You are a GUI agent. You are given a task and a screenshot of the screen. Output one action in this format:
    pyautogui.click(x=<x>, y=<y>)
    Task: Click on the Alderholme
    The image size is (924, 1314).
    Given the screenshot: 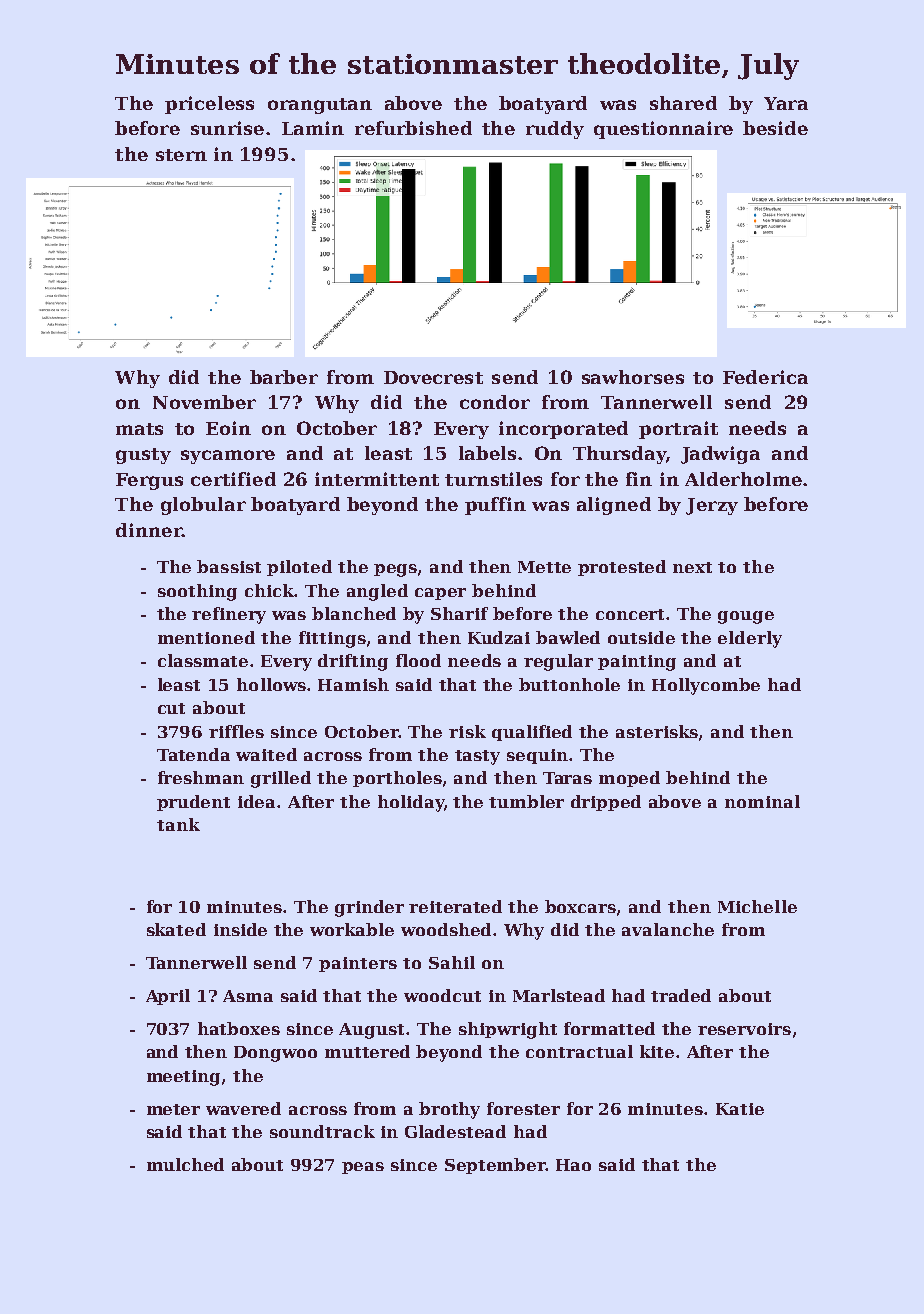 What is the action you would take?
    pyautogui.click(x=743, y=479)
